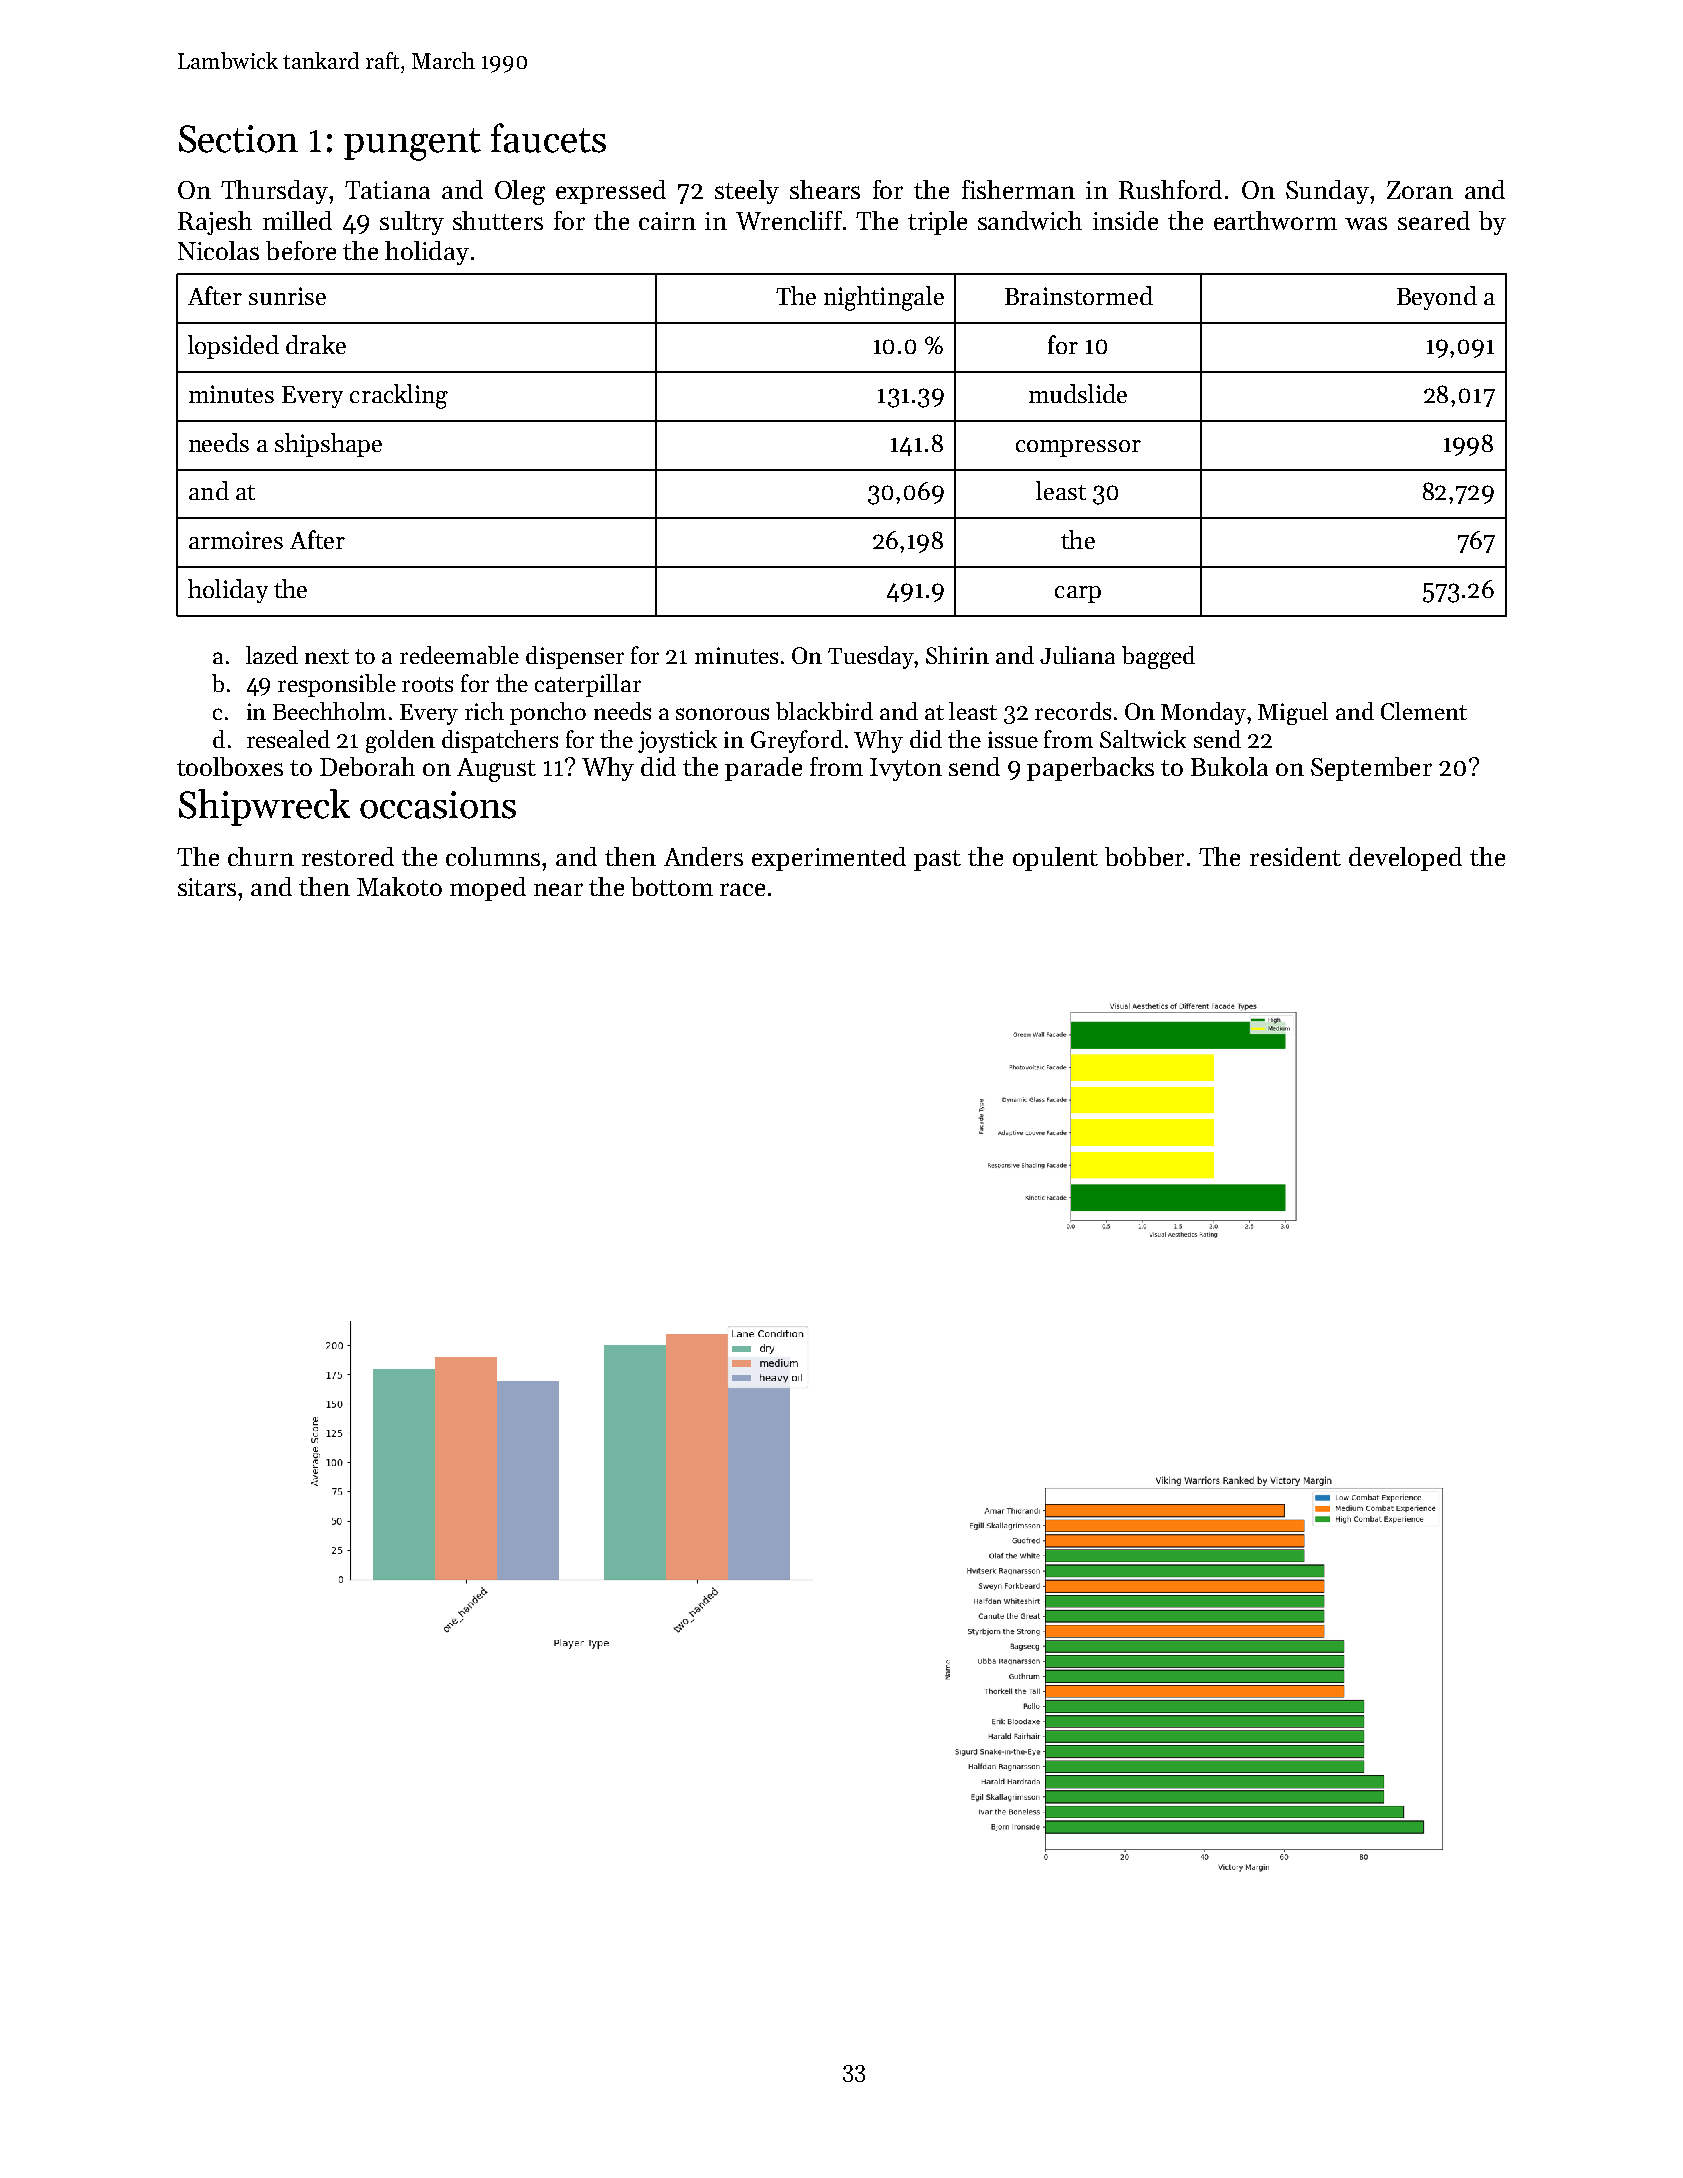 The width and height of the document is (1683, 2178). What do you see at coordinates (722, 714) in the document?
I see `sonorous` at bounding box center [722, 714].
